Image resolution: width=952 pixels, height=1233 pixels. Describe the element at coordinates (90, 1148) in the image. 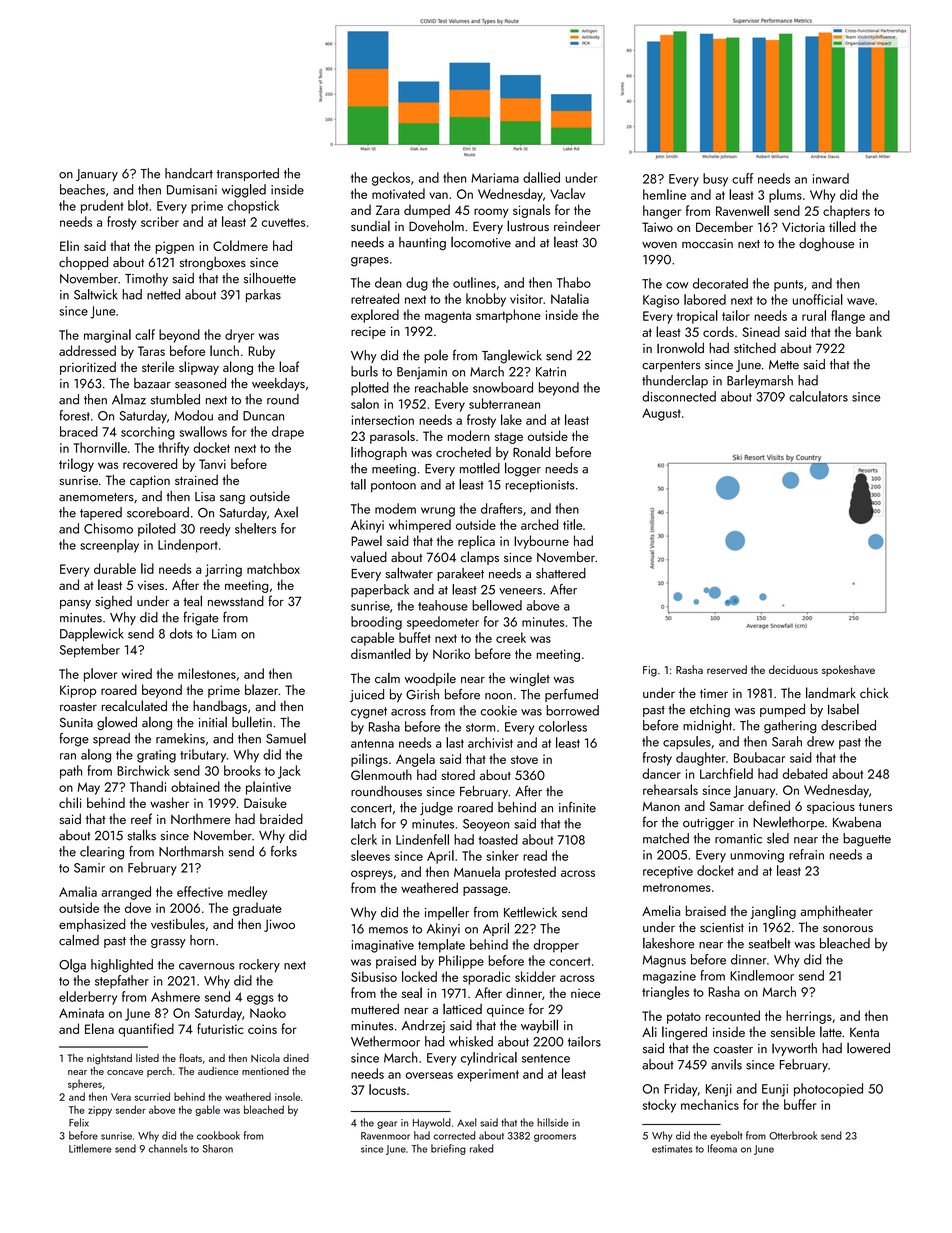

I see `Littlemere` at that location.
